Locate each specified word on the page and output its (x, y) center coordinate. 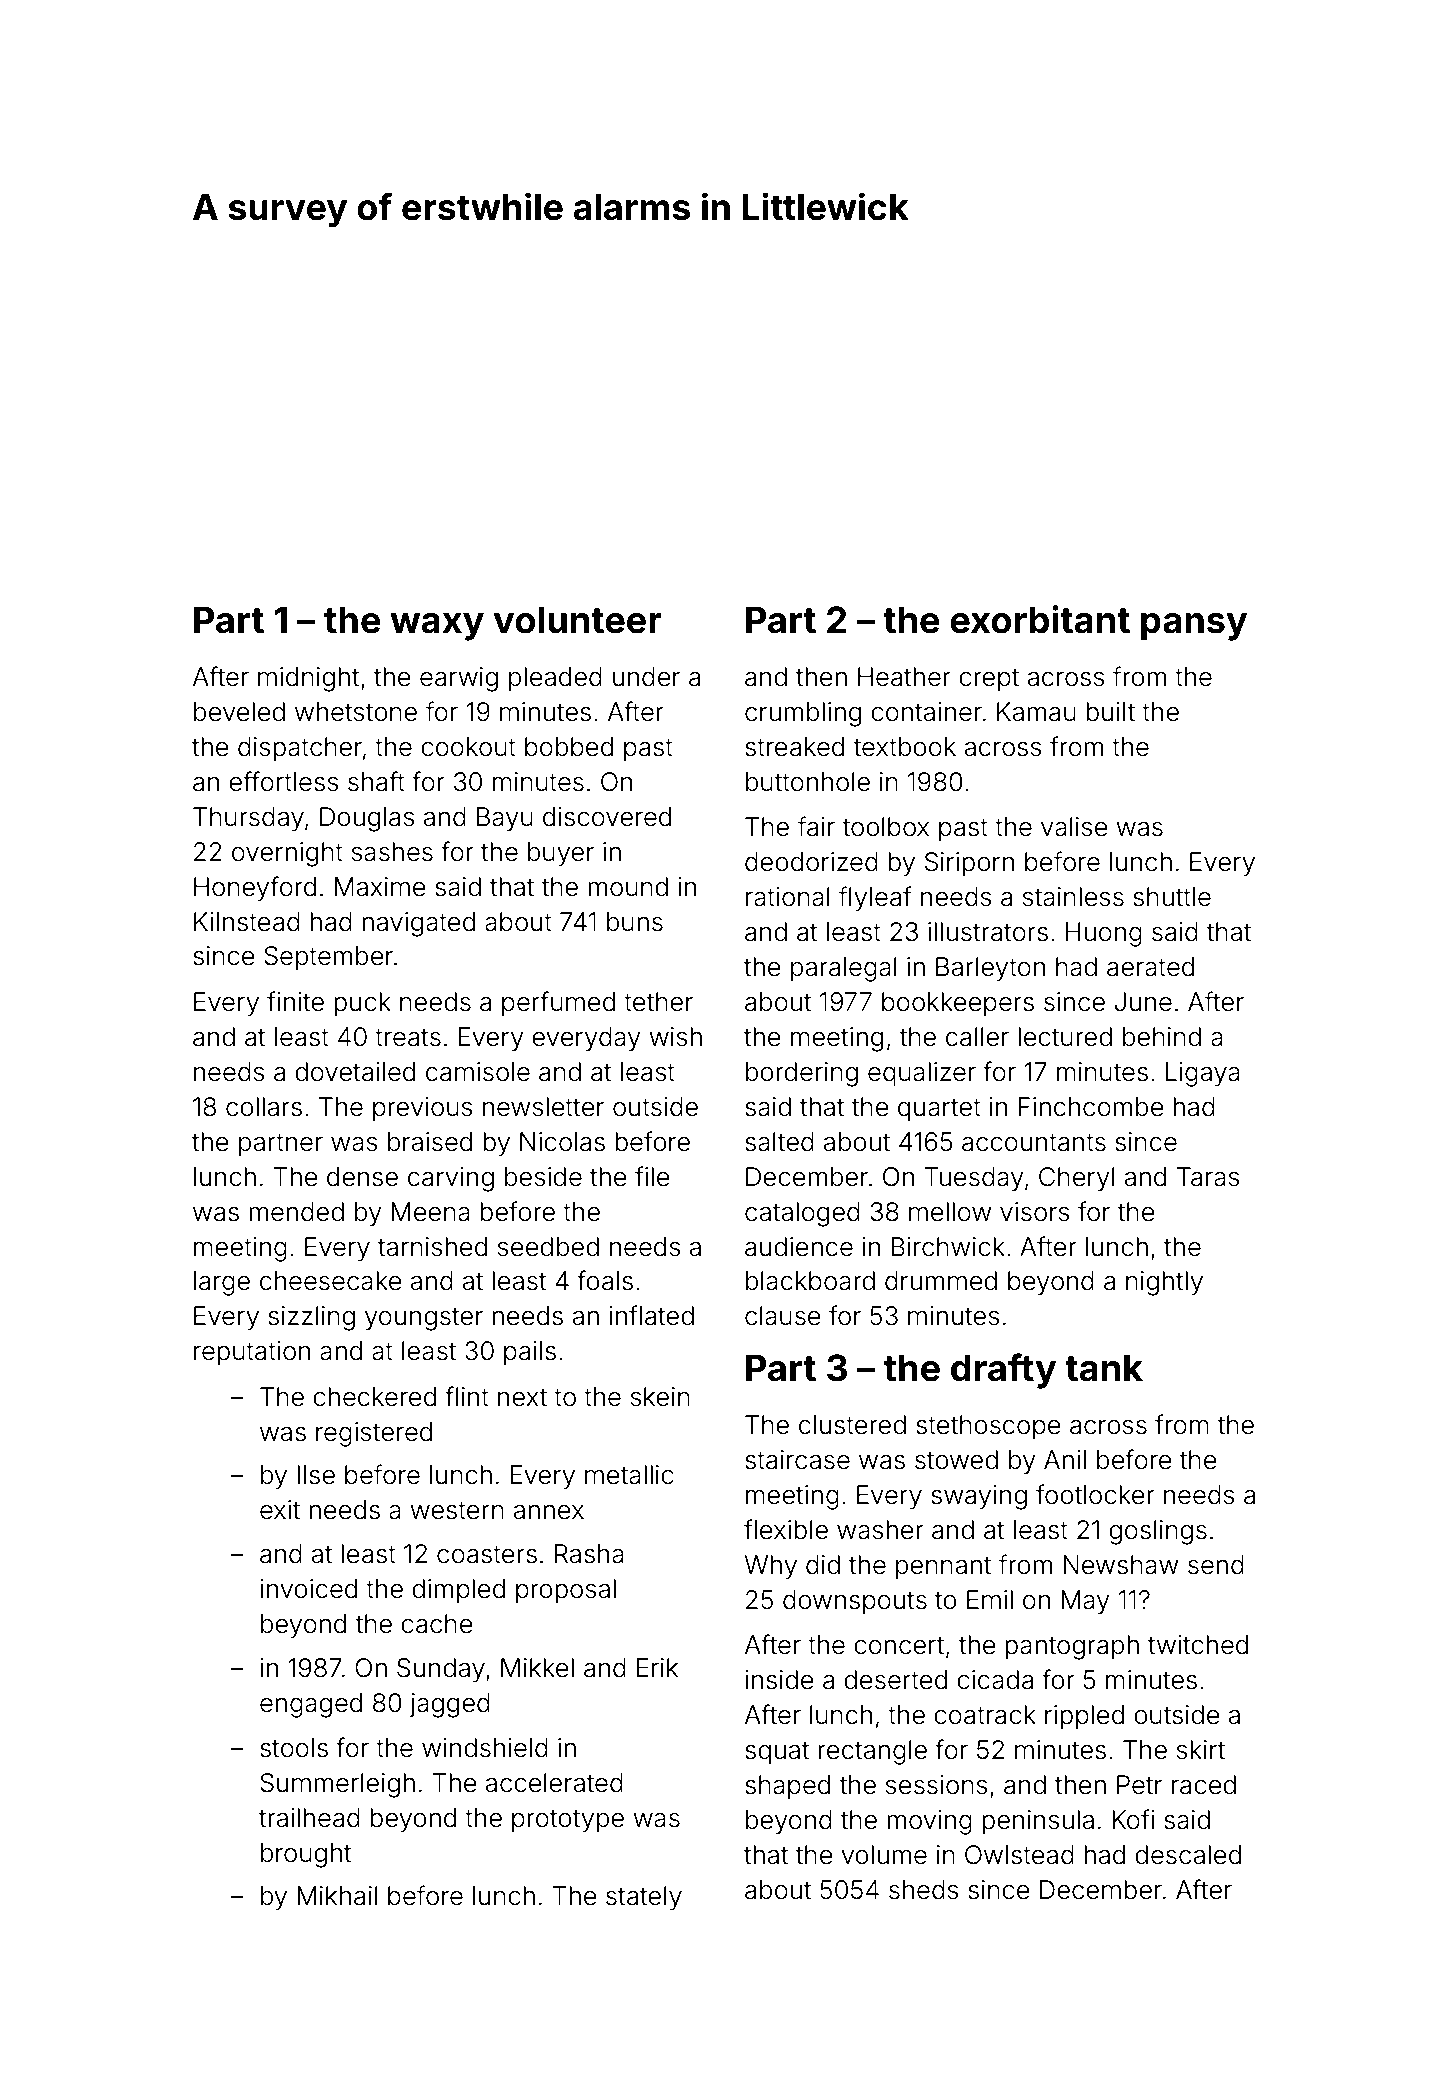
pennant (943, 1567)
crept (989, 680)
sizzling (311, 1318)
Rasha (589, 1554)
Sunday (441, 1670)
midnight (308, 679)
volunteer (577, 620)
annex (549, 1512)
